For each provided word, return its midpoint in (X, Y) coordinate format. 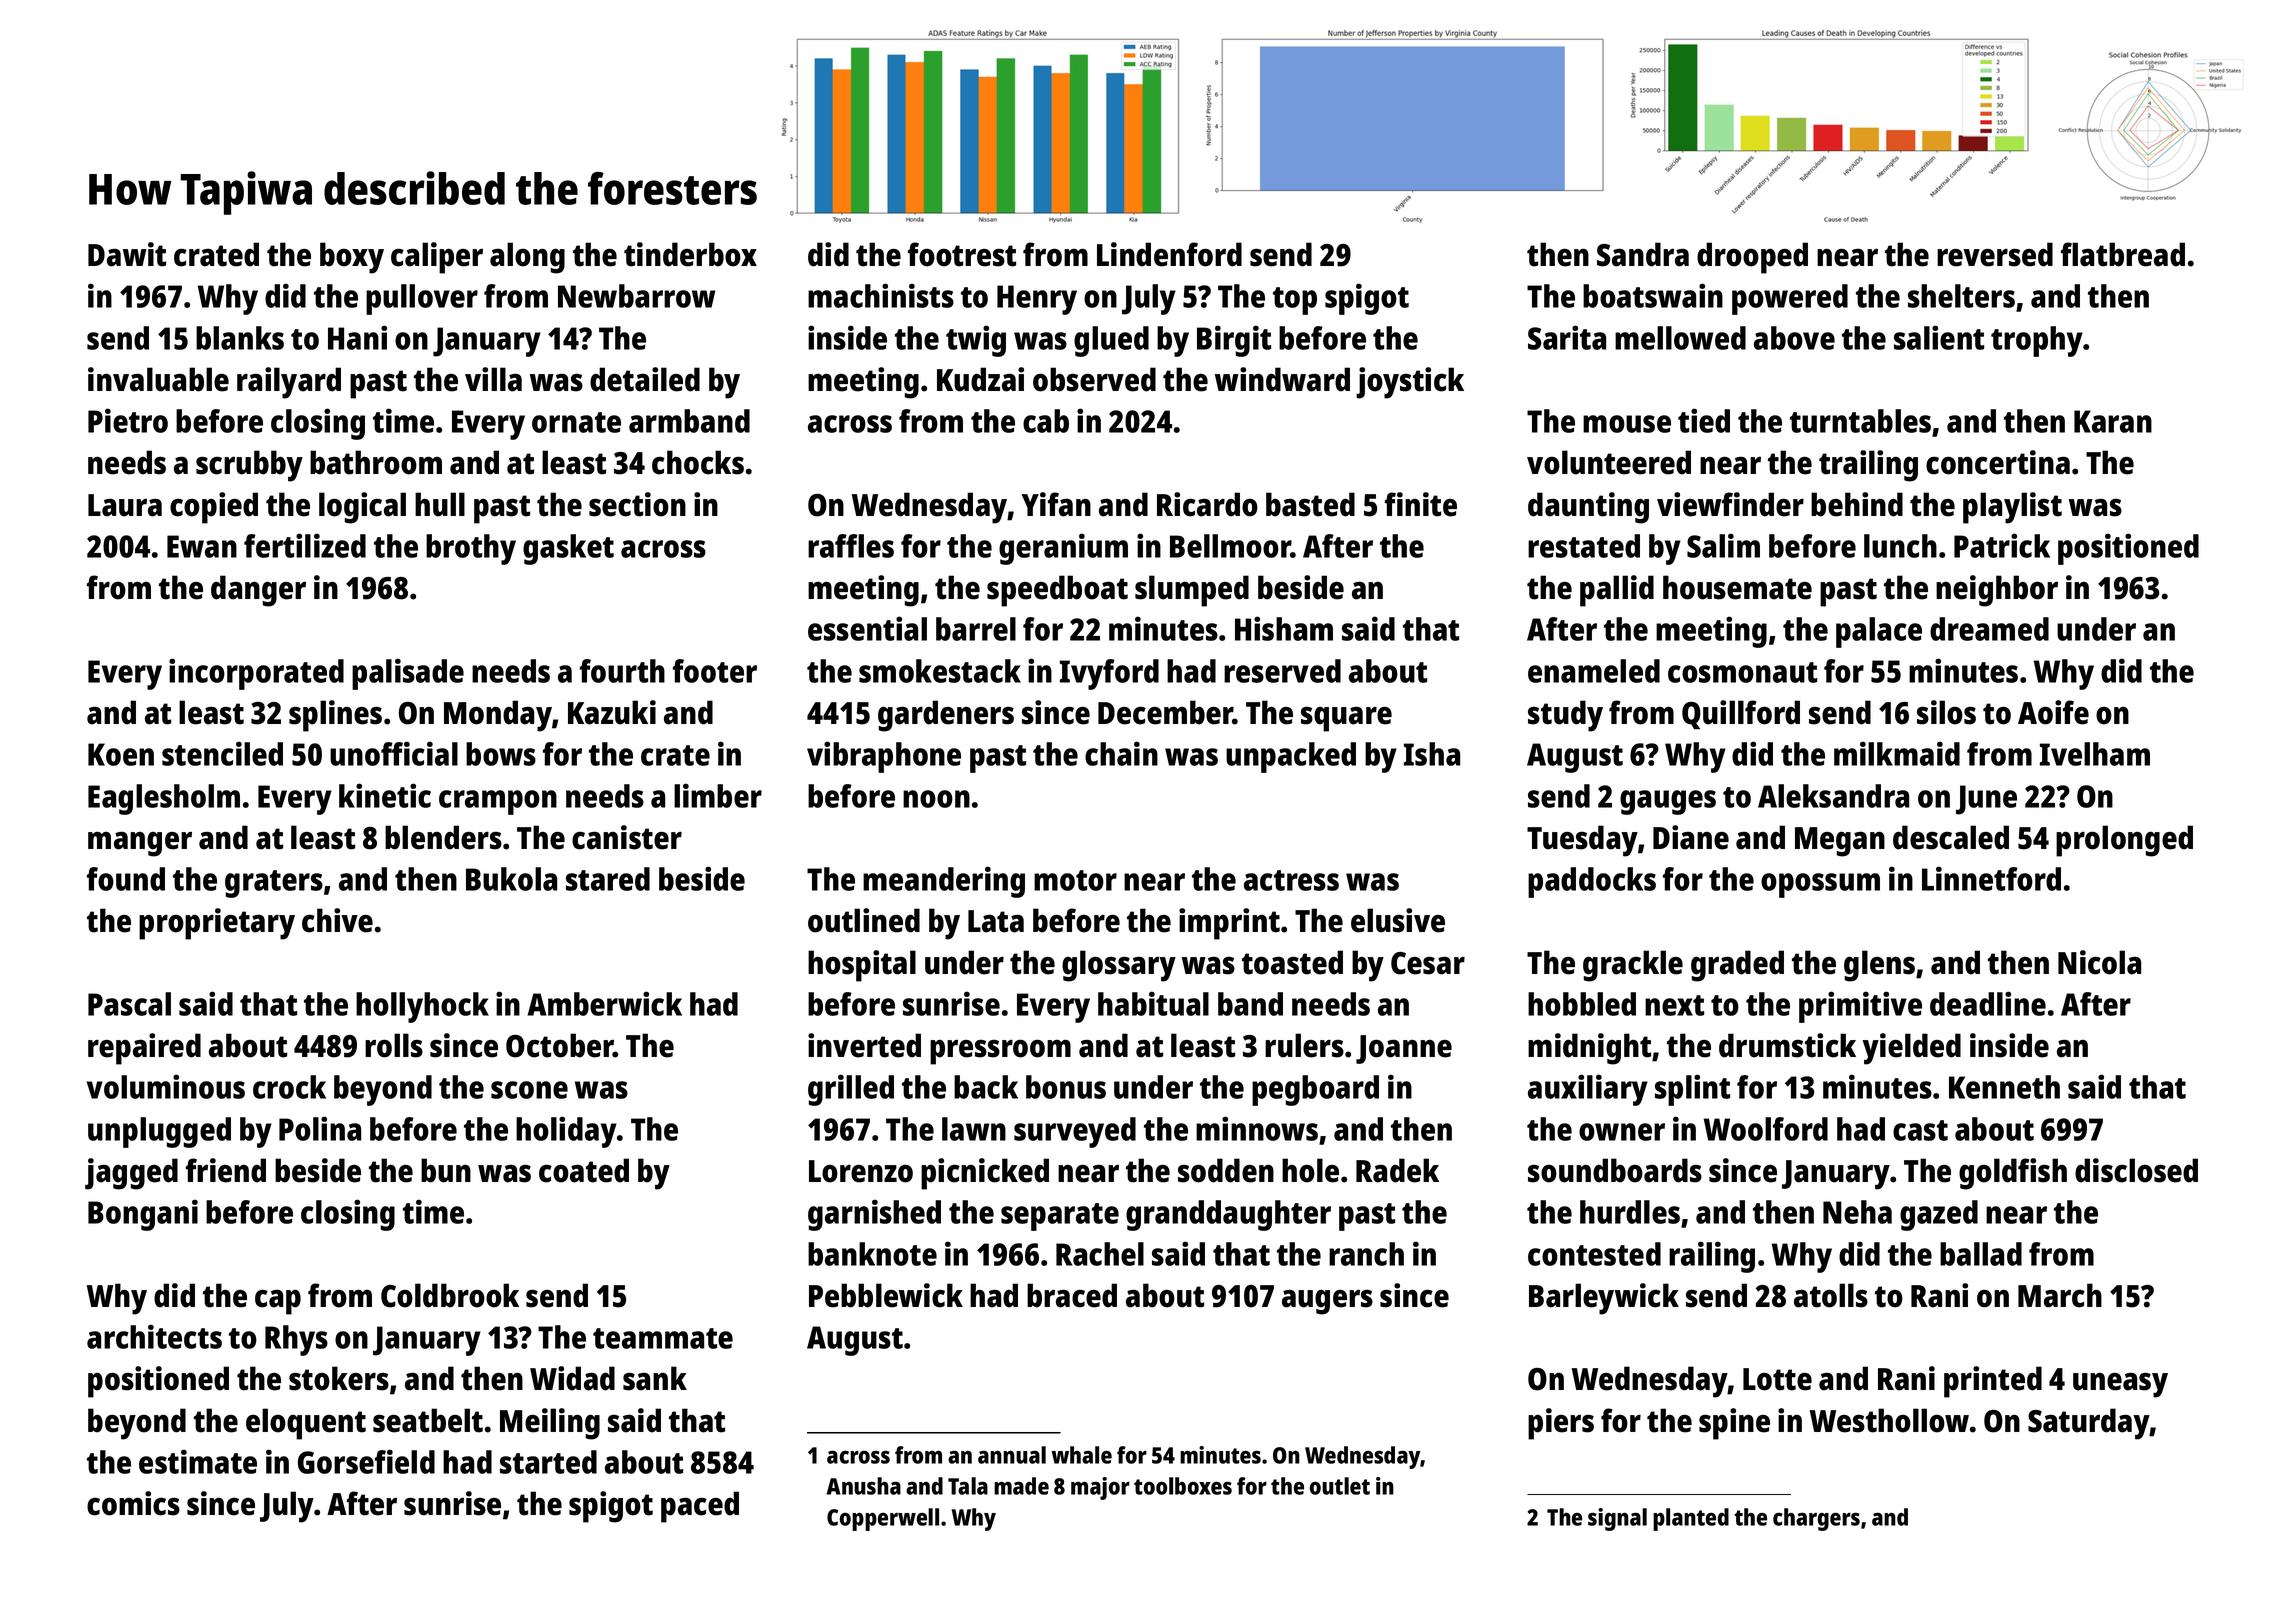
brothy (471, 549)
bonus (1066, 1087)
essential (867, 628)
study (1565, 716)
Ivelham (2095, 754)
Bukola (511, 879)
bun (446, 1170)
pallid (1617, 591)
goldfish (2013, 1174)
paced (700, 1507)
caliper (437, 258)
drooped (1752, 258)
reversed (1995, 254)
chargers (1816, 1519)
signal (1617, 1519)
